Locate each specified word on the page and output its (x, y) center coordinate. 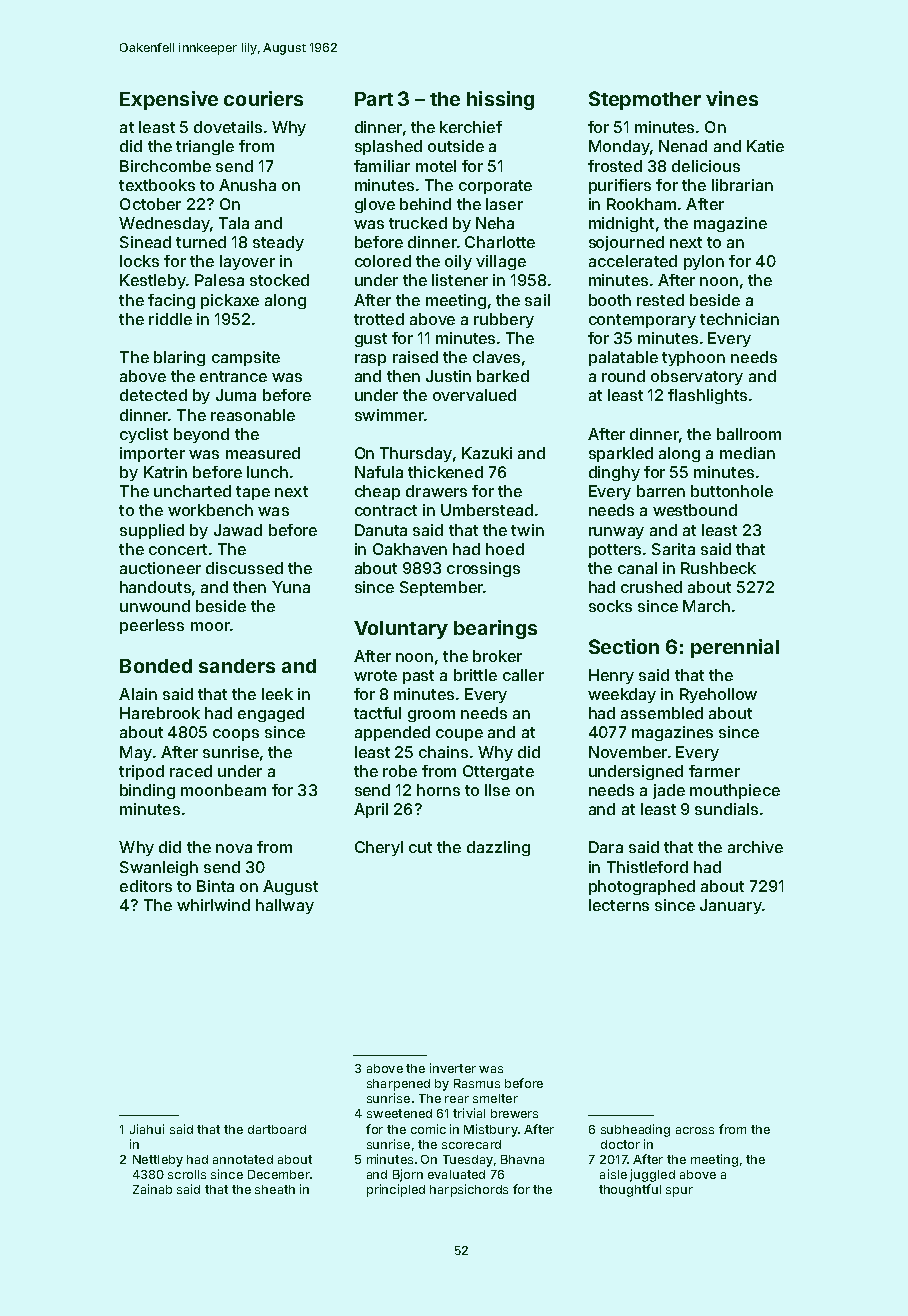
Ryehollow (718, 695)
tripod (141, 772)
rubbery (504, 320)
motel (436, 166)
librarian (742, 185)
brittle (475, 675)
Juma (236, 395)
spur (679, 1192)
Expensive (169, 100)
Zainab (152, 1189)
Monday (619, 147)
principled (396, 1190)
